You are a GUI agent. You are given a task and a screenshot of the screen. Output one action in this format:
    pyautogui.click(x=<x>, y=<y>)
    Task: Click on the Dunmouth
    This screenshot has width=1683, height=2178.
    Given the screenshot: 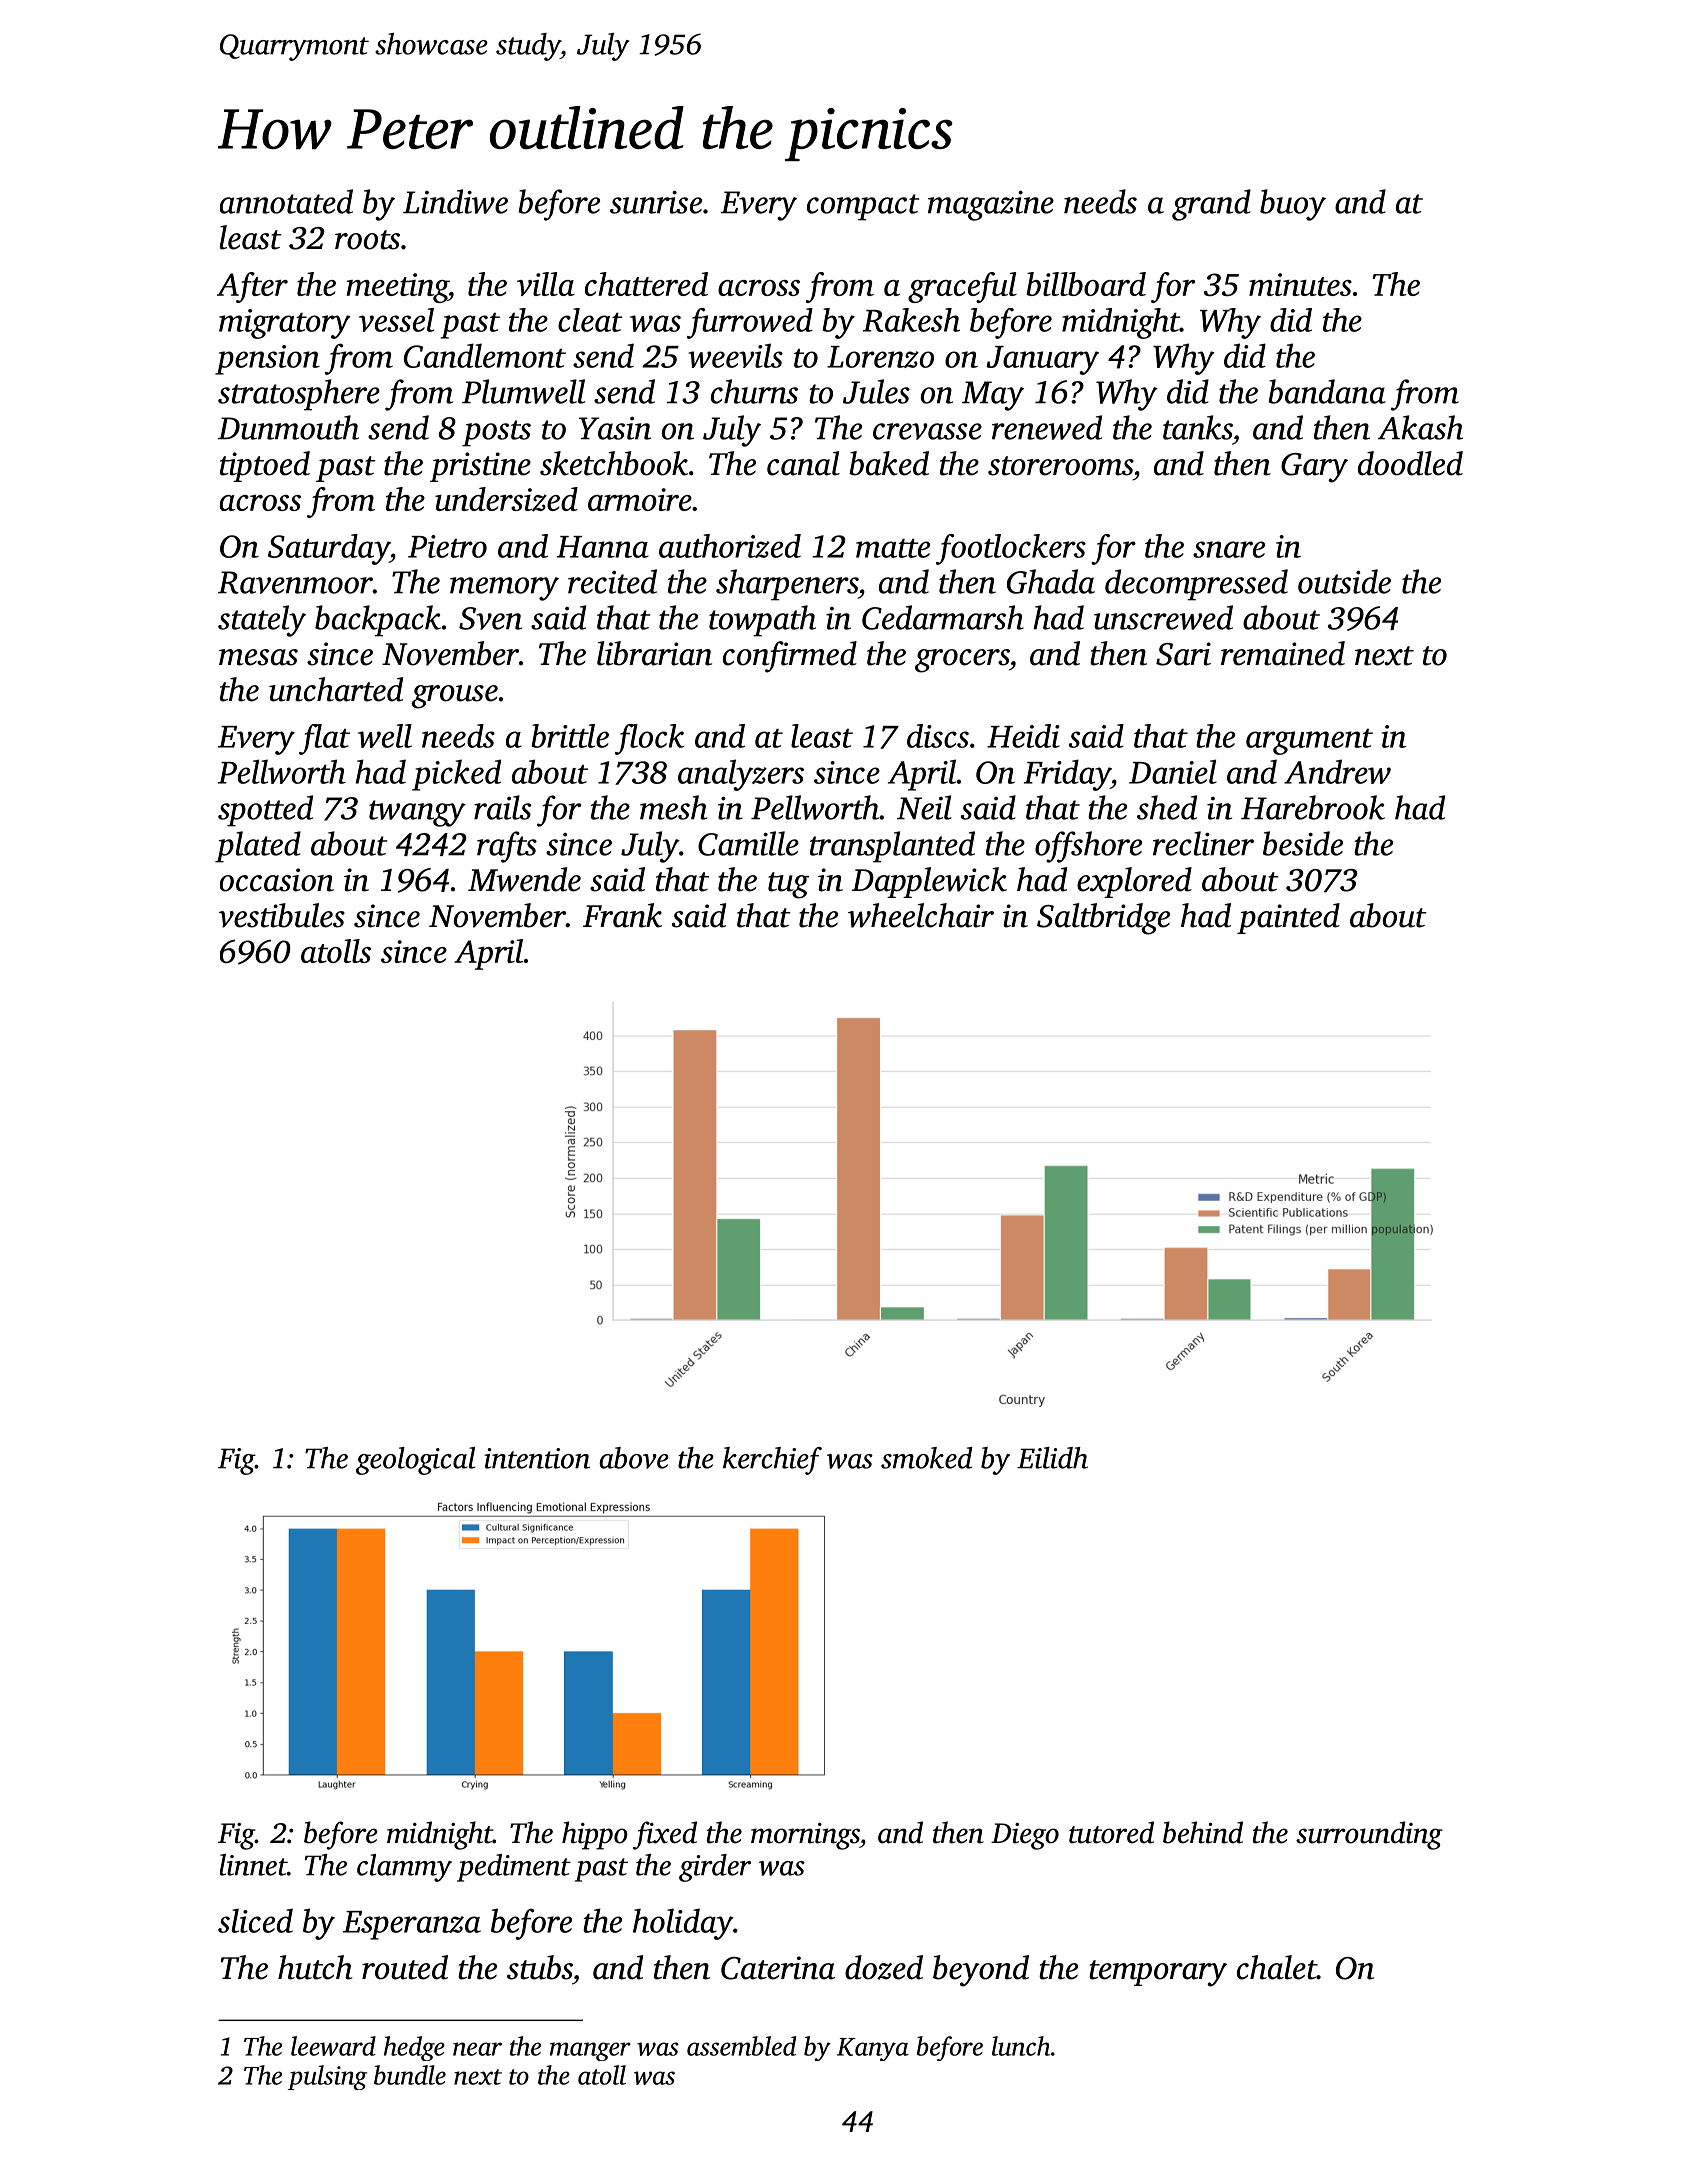 What is the action you would take?
    pyautogui.click(x=288, y=427)
